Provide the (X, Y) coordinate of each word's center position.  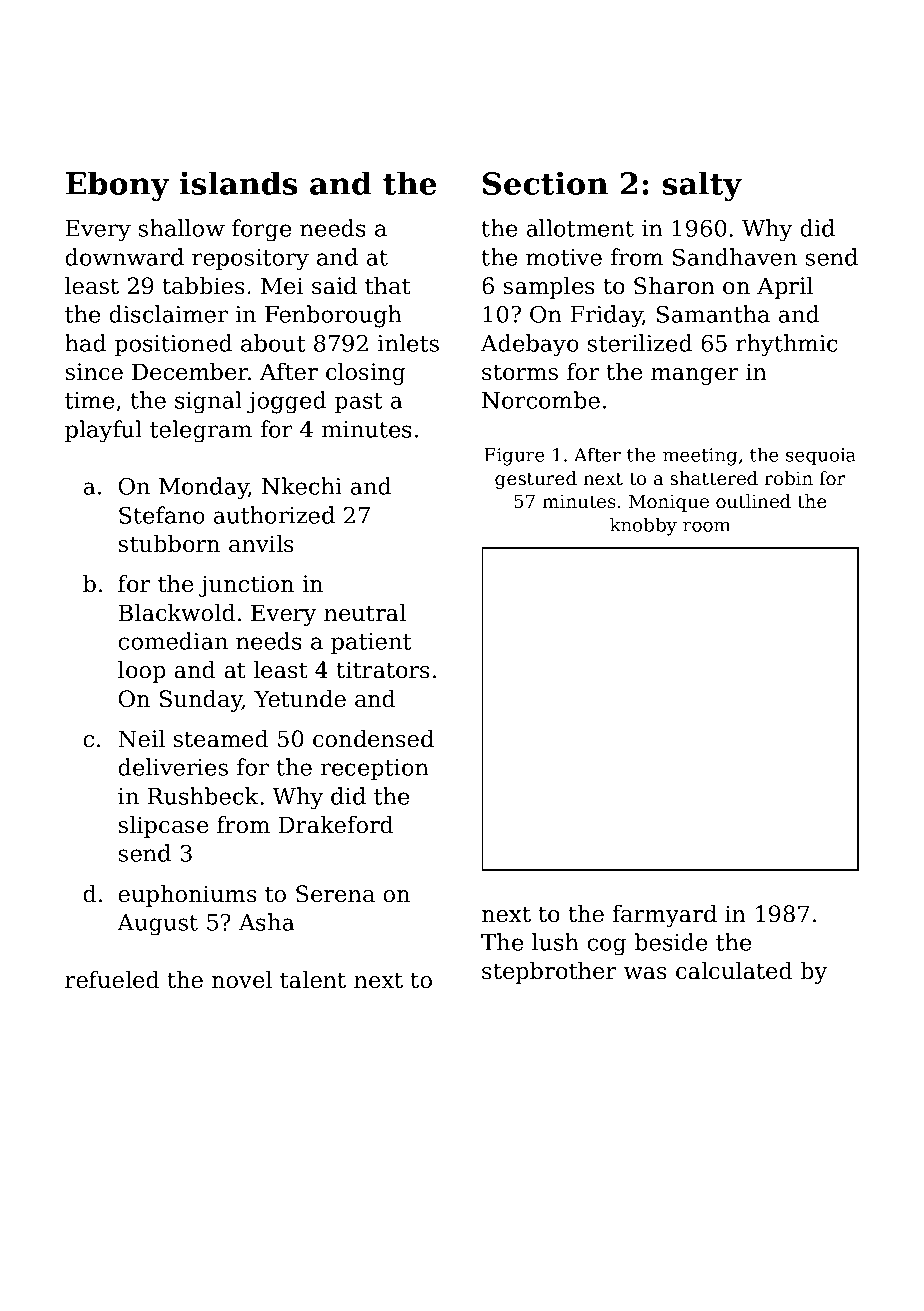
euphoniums (187, 896)
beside (671, 942)
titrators (383, 670)
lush (555, 942)
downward (124, 257)
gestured (536, 480)
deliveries (173, 767)
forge (261, 230)
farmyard (665, 916)
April (785, 288)
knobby (643, 526)
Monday (204, 488)
